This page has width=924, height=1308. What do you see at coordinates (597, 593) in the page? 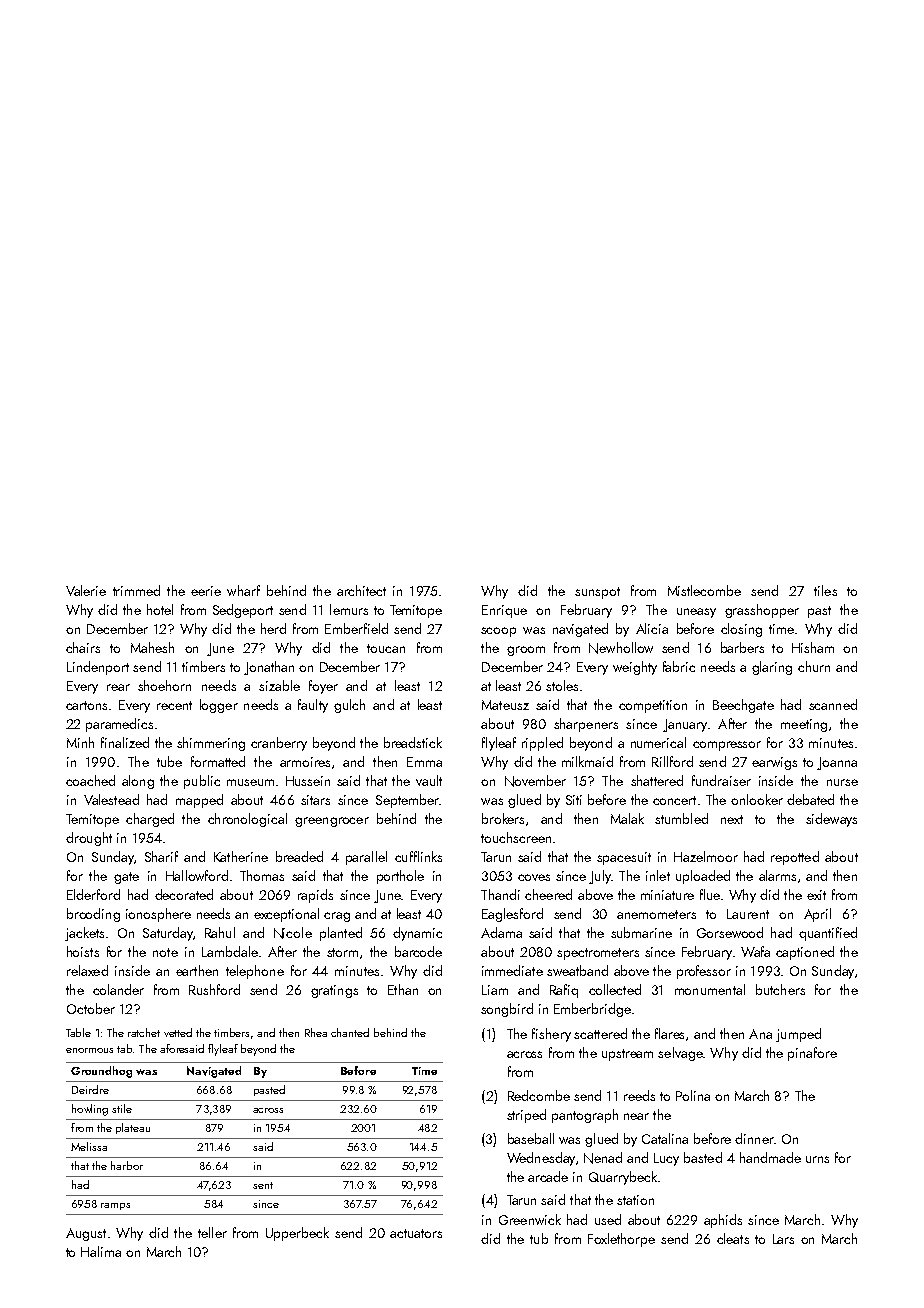
I see `sunspot` at bounding box center [597, 593].
